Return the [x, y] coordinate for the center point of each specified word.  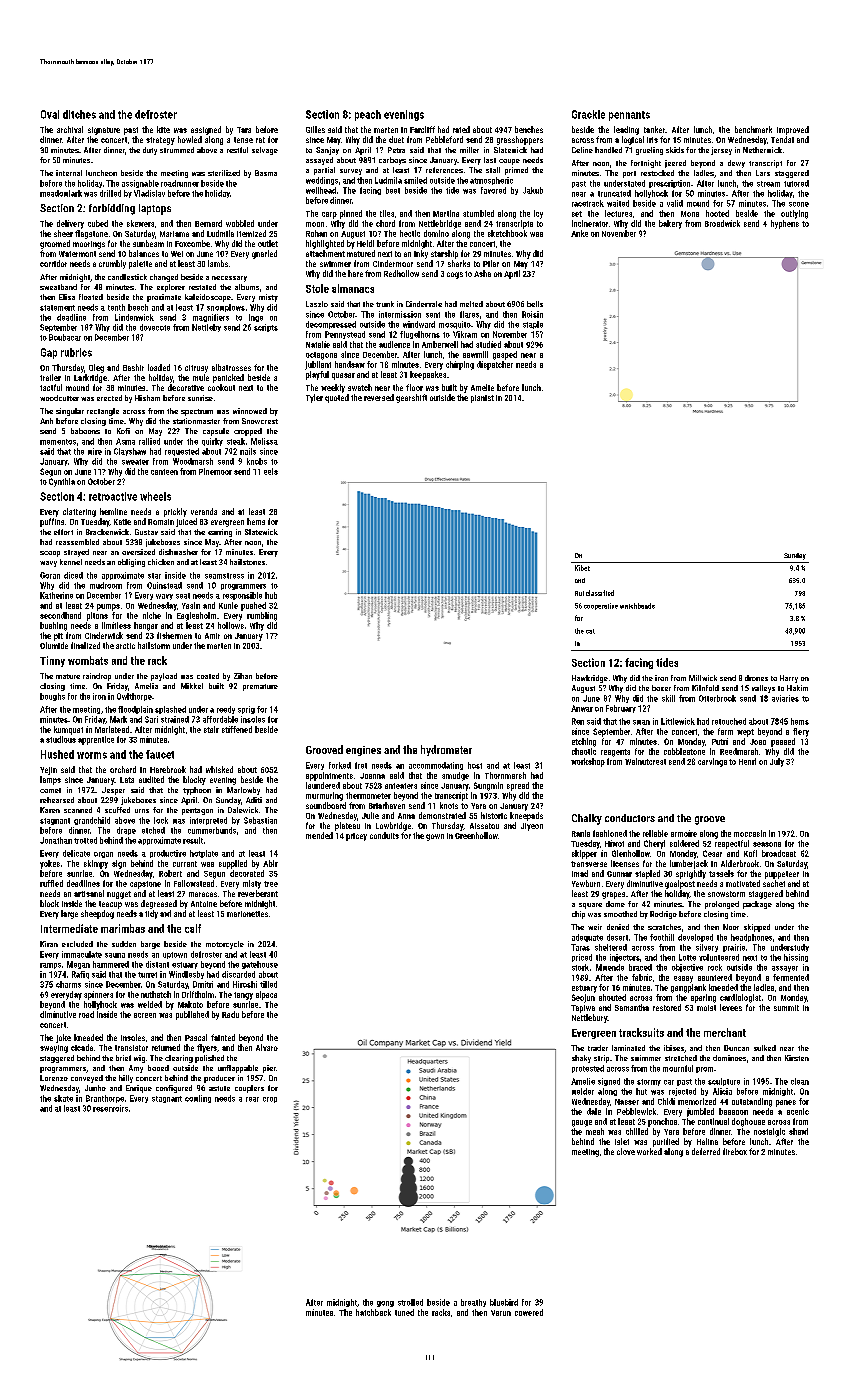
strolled [410, 1302]
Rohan [316, 233]
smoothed [620, 914]
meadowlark [61, 193]
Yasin [191, 605]
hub [271, 595]
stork [580, 967]
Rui [579, 593]
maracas [203, 894]
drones [756, 678]
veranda [204, 511]
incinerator [590, 223]
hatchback [373, 1312]
